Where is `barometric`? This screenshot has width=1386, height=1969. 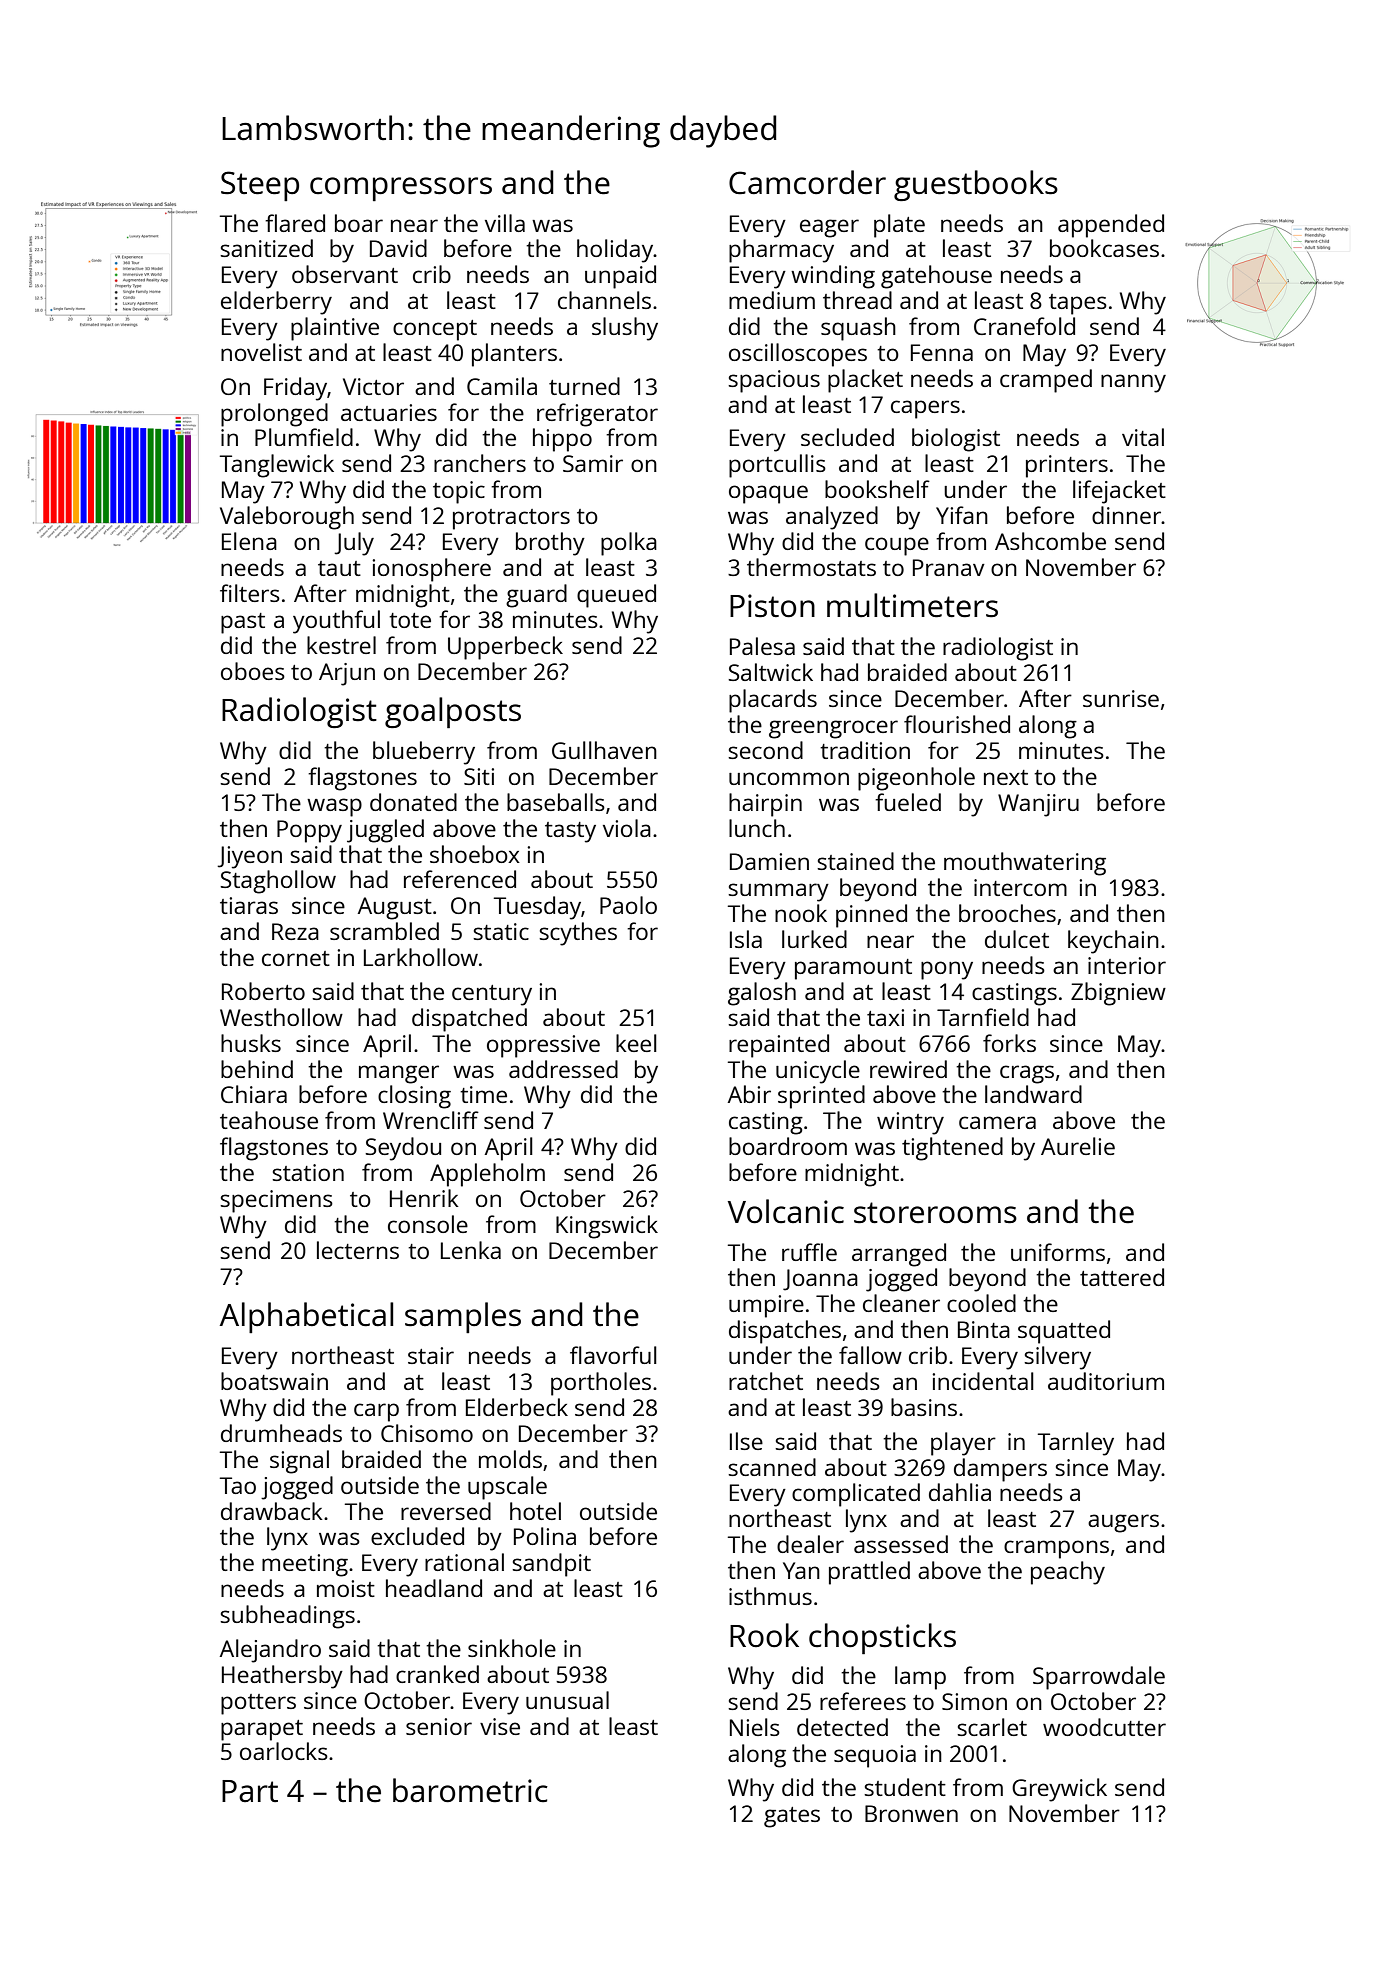
barometric is located at coordinates (470, 1790).
